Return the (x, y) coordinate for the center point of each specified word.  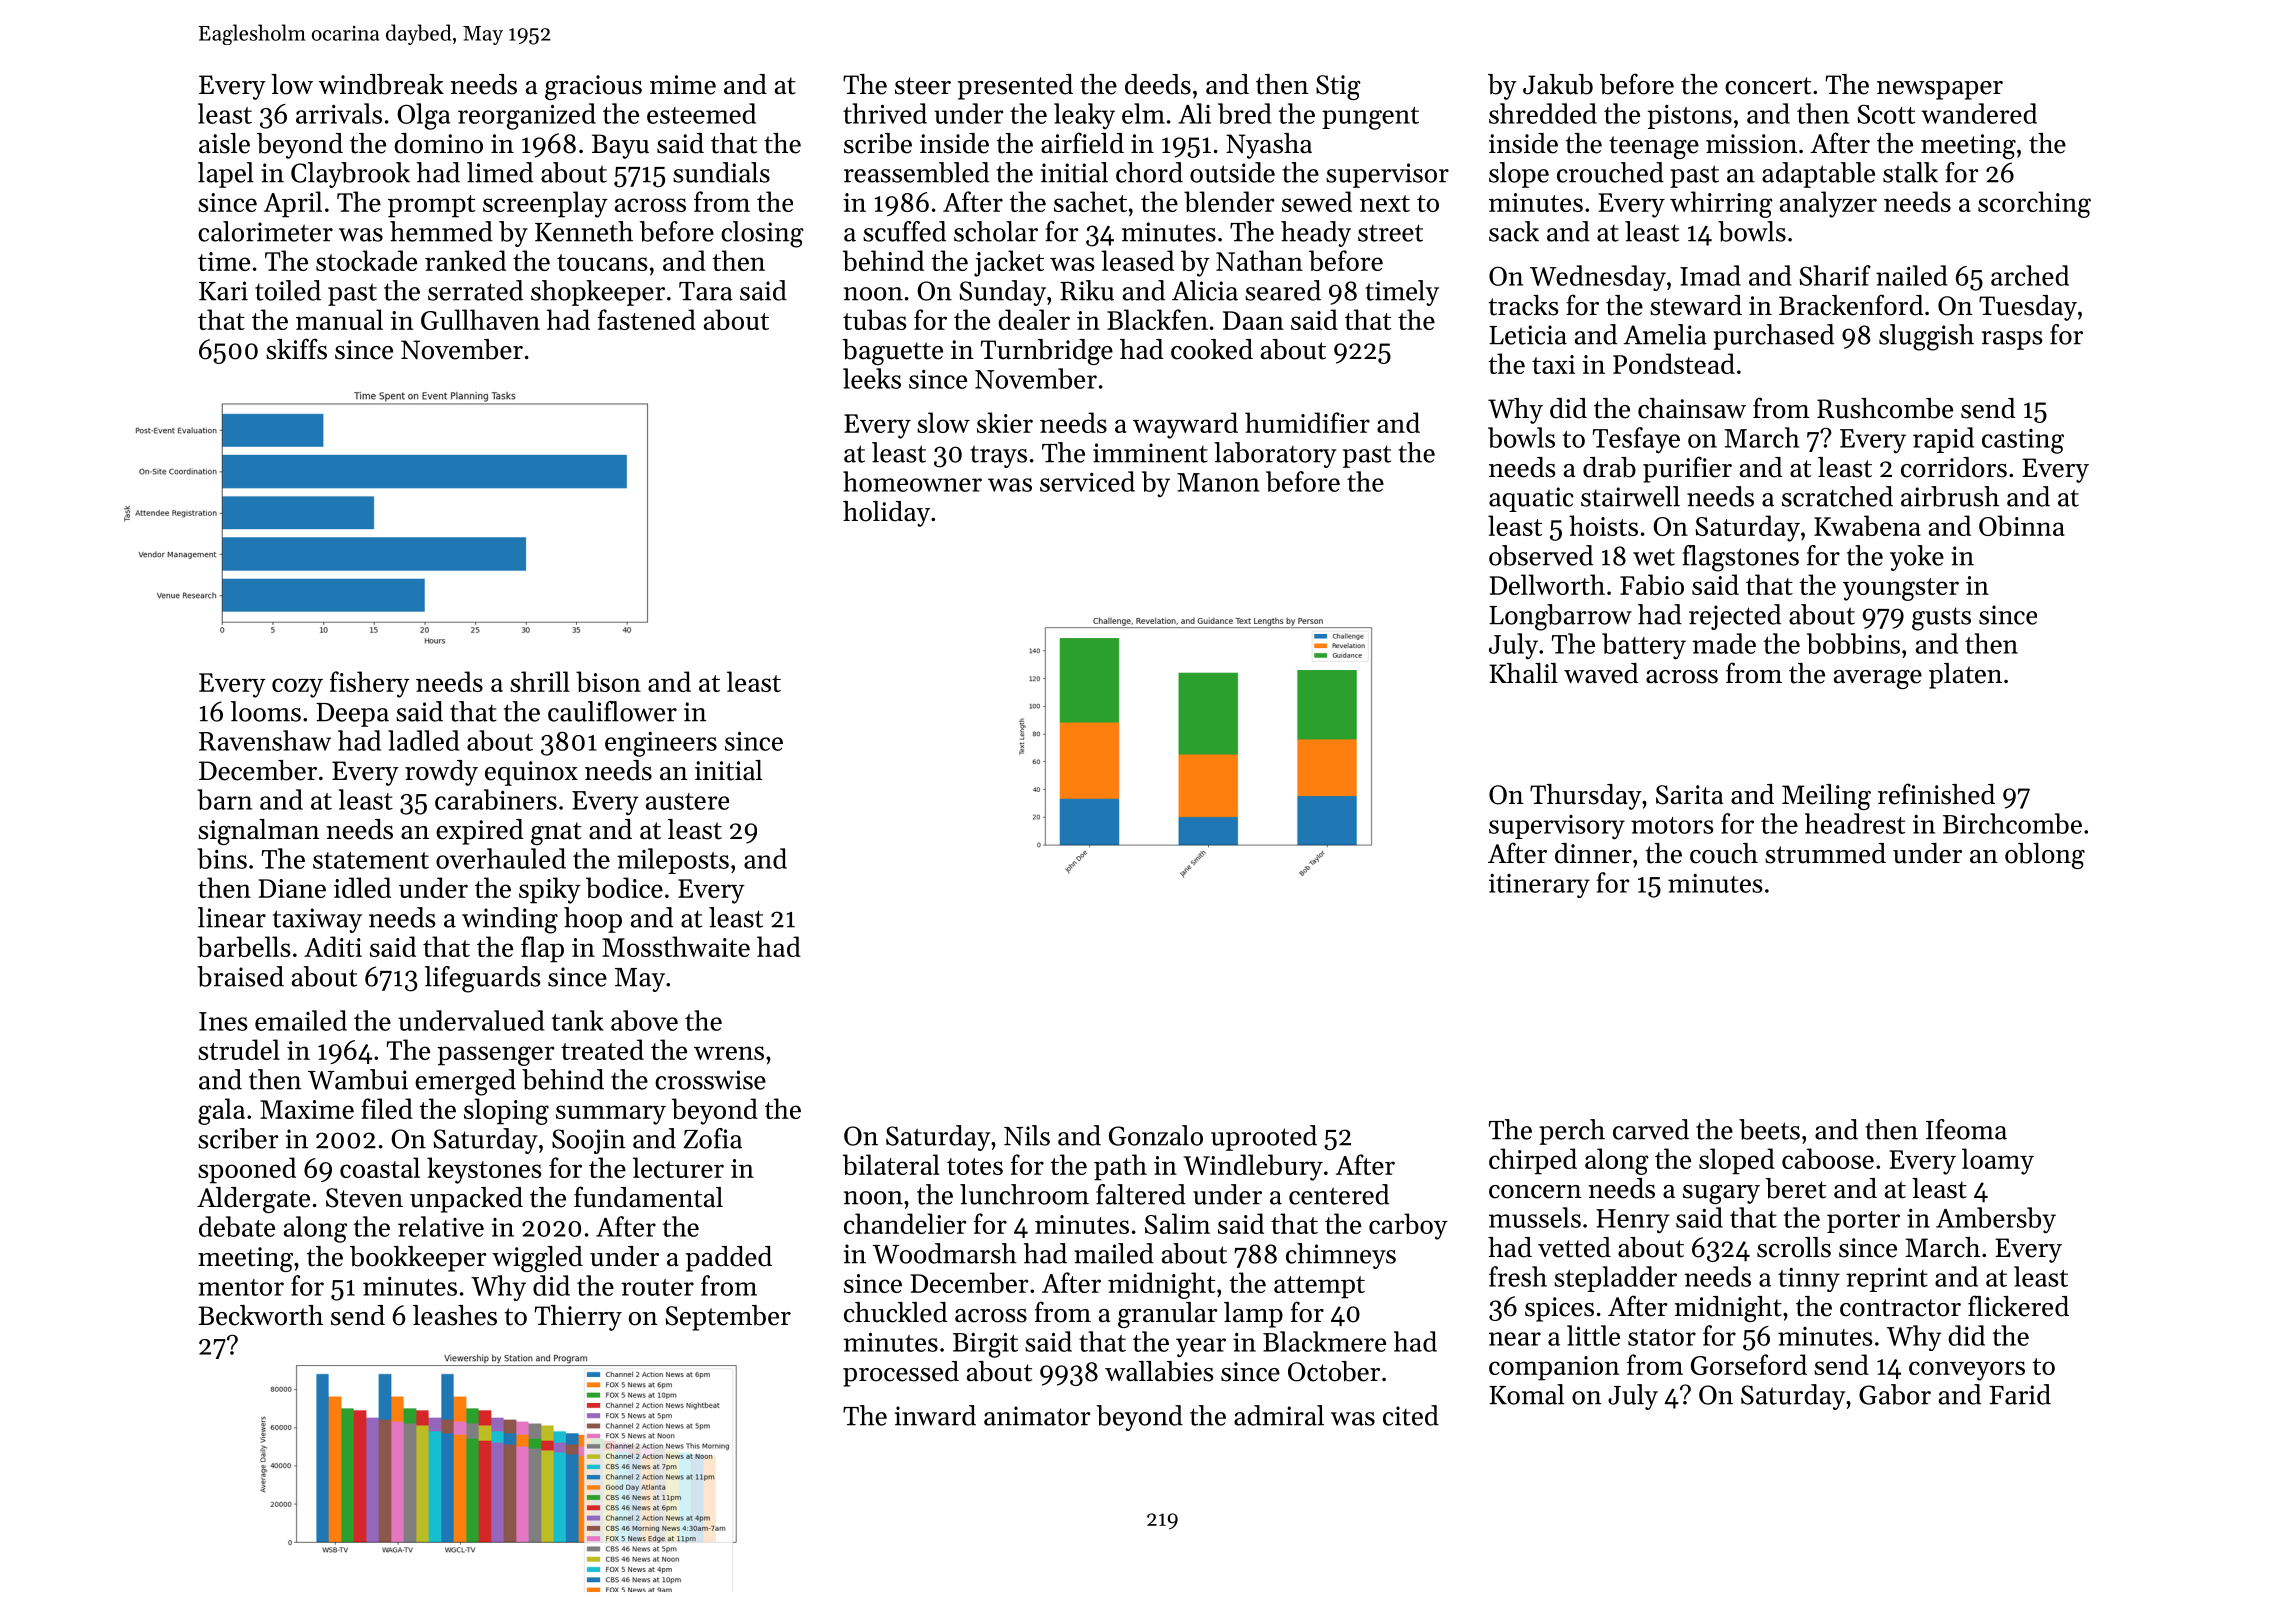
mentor (241, 1287)
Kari (223, 291)
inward (935, 1415)
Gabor (1895, 1394)
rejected (1735, 617)
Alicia (1205, 290)
